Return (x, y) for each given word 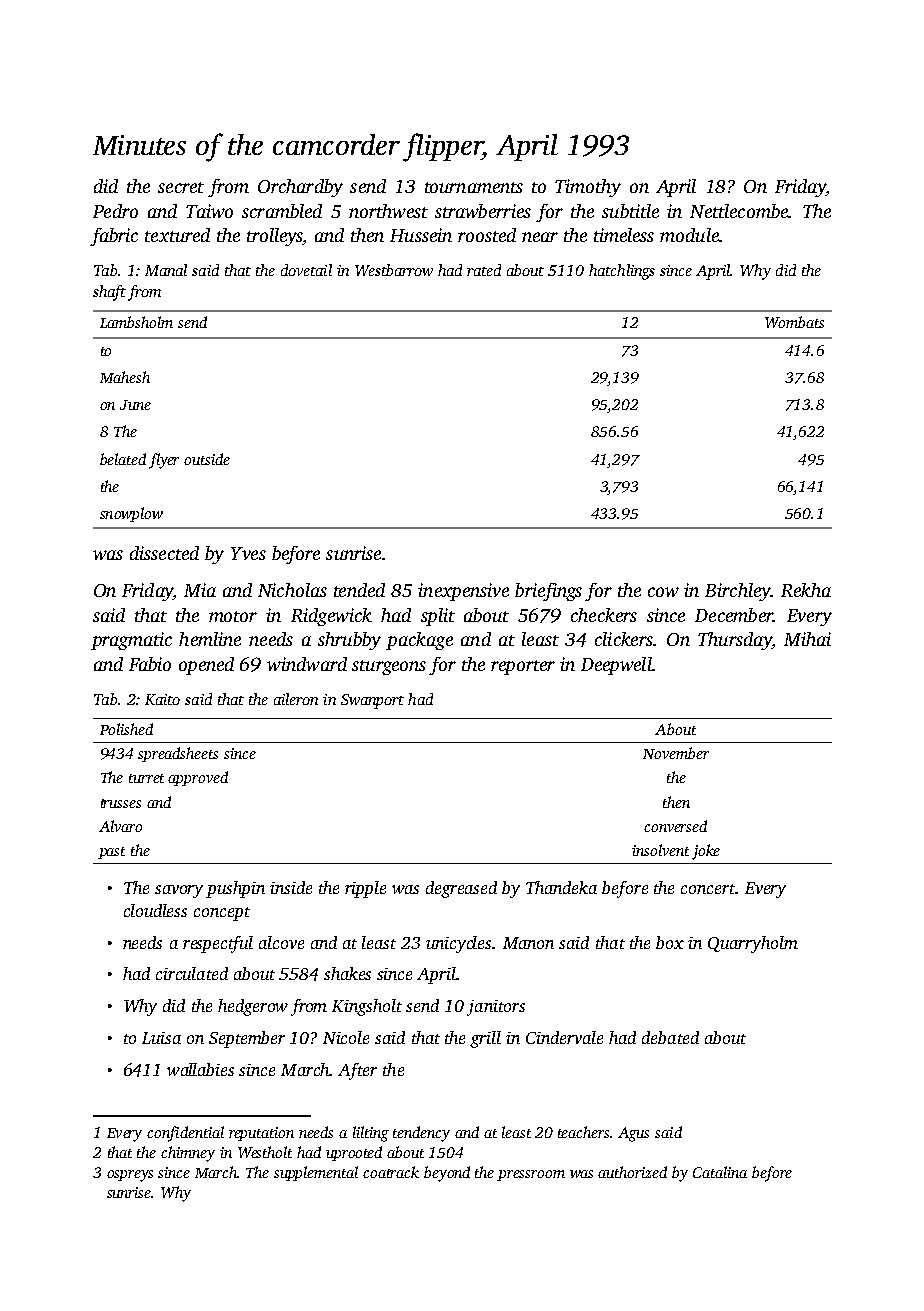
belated (123, 459)
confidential (185, 1134)
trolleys (275, 237)
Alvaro (120, 826)
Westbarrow (394, 270)
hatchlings (622, 272)
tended (359, 590)
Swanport (372, 701)
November (676, 753)
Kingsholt (367, 1007)
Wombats (794, 322)
